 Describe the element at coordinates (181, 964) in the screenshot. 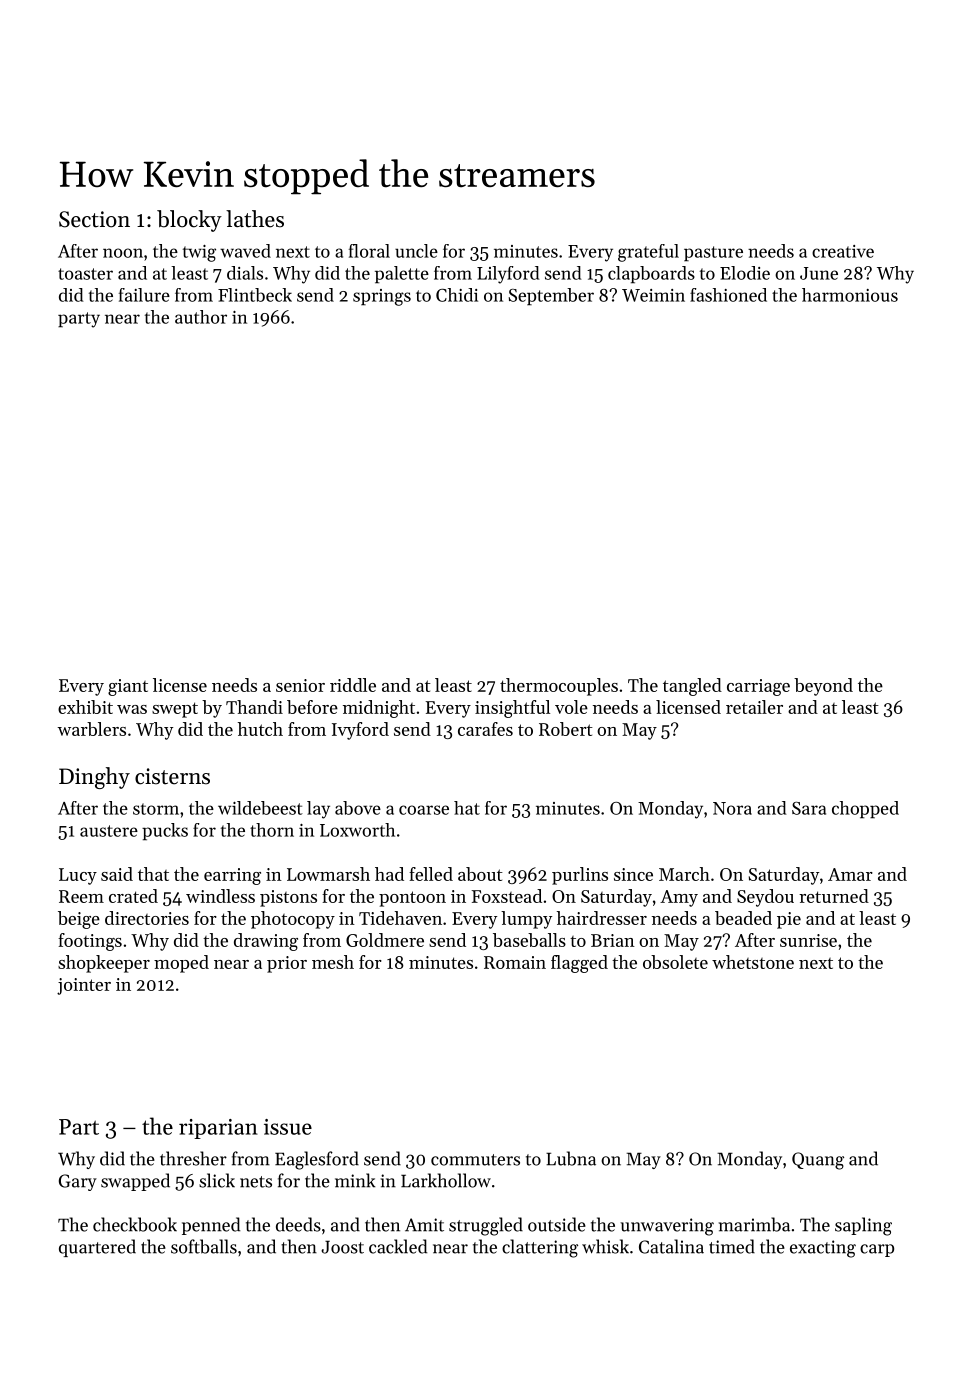

I see `moped` at that location.
